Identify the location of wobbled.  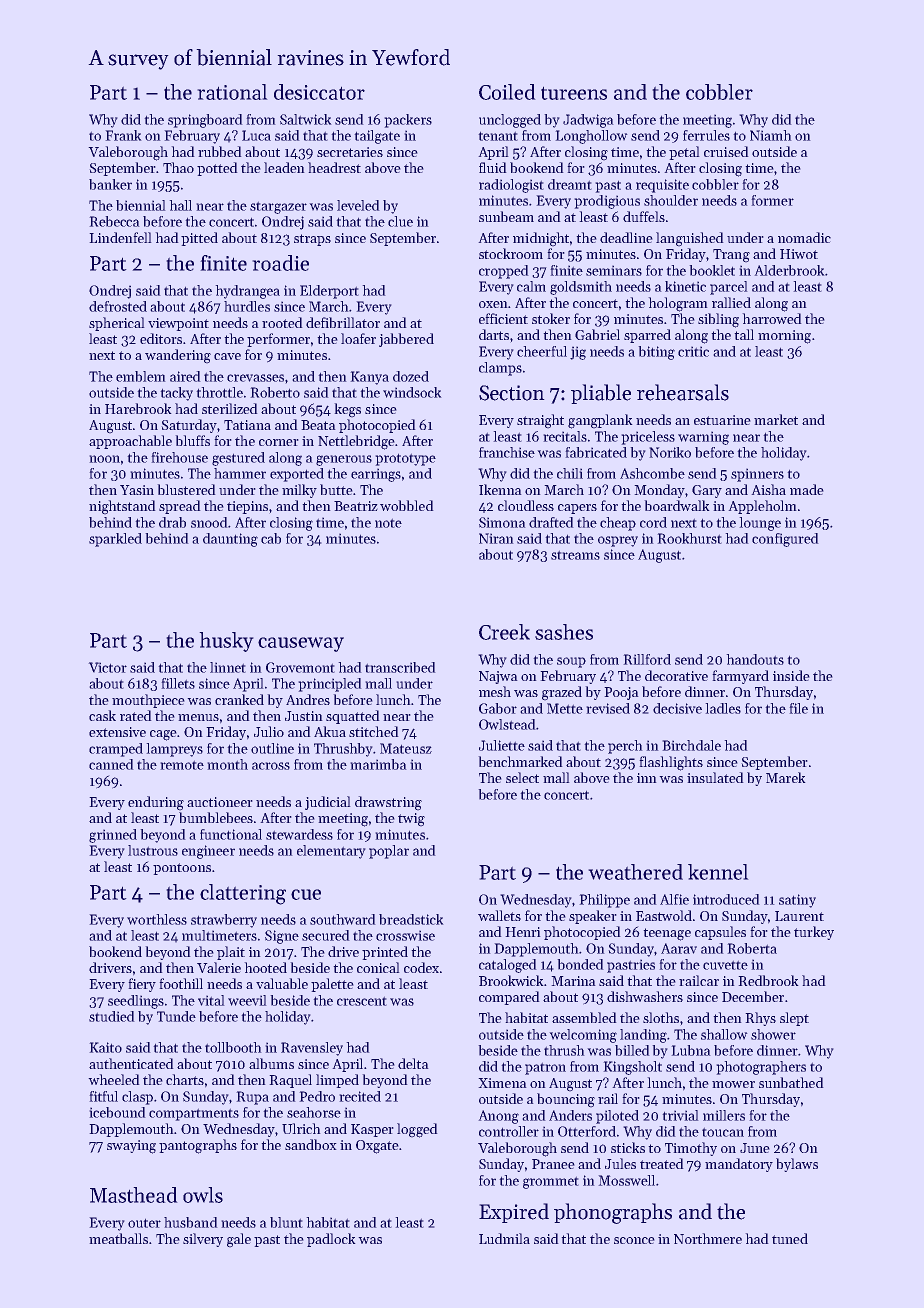
(407, 505).
